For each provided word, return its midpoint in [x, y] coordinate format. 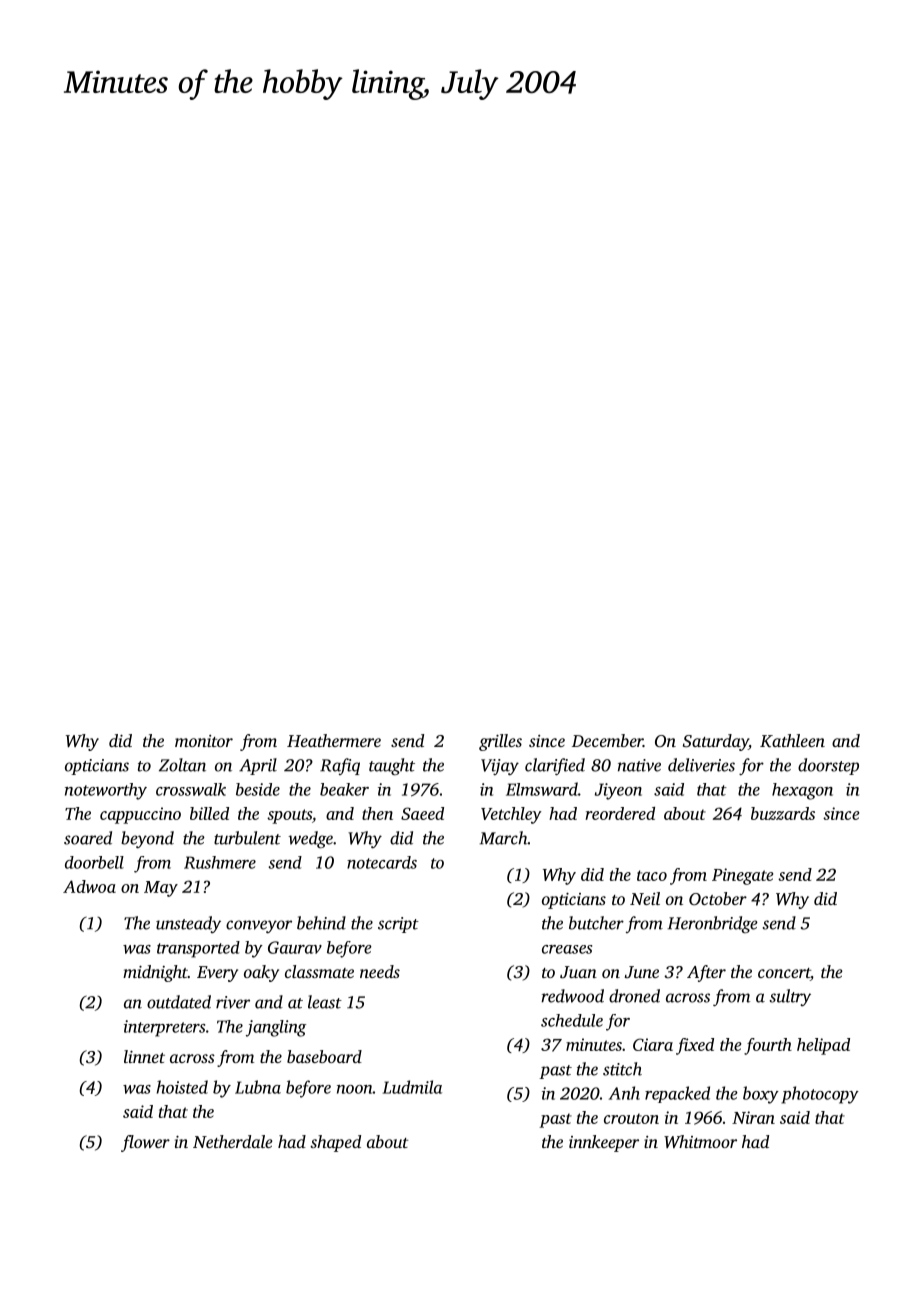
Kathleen [792, 741]
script [398, 925]
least [325, 1002]
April [258, 766]
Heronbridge [712, 924]
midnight [155, 973]
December [607, 740]
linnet [144, 1056]
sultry [790, 997]
